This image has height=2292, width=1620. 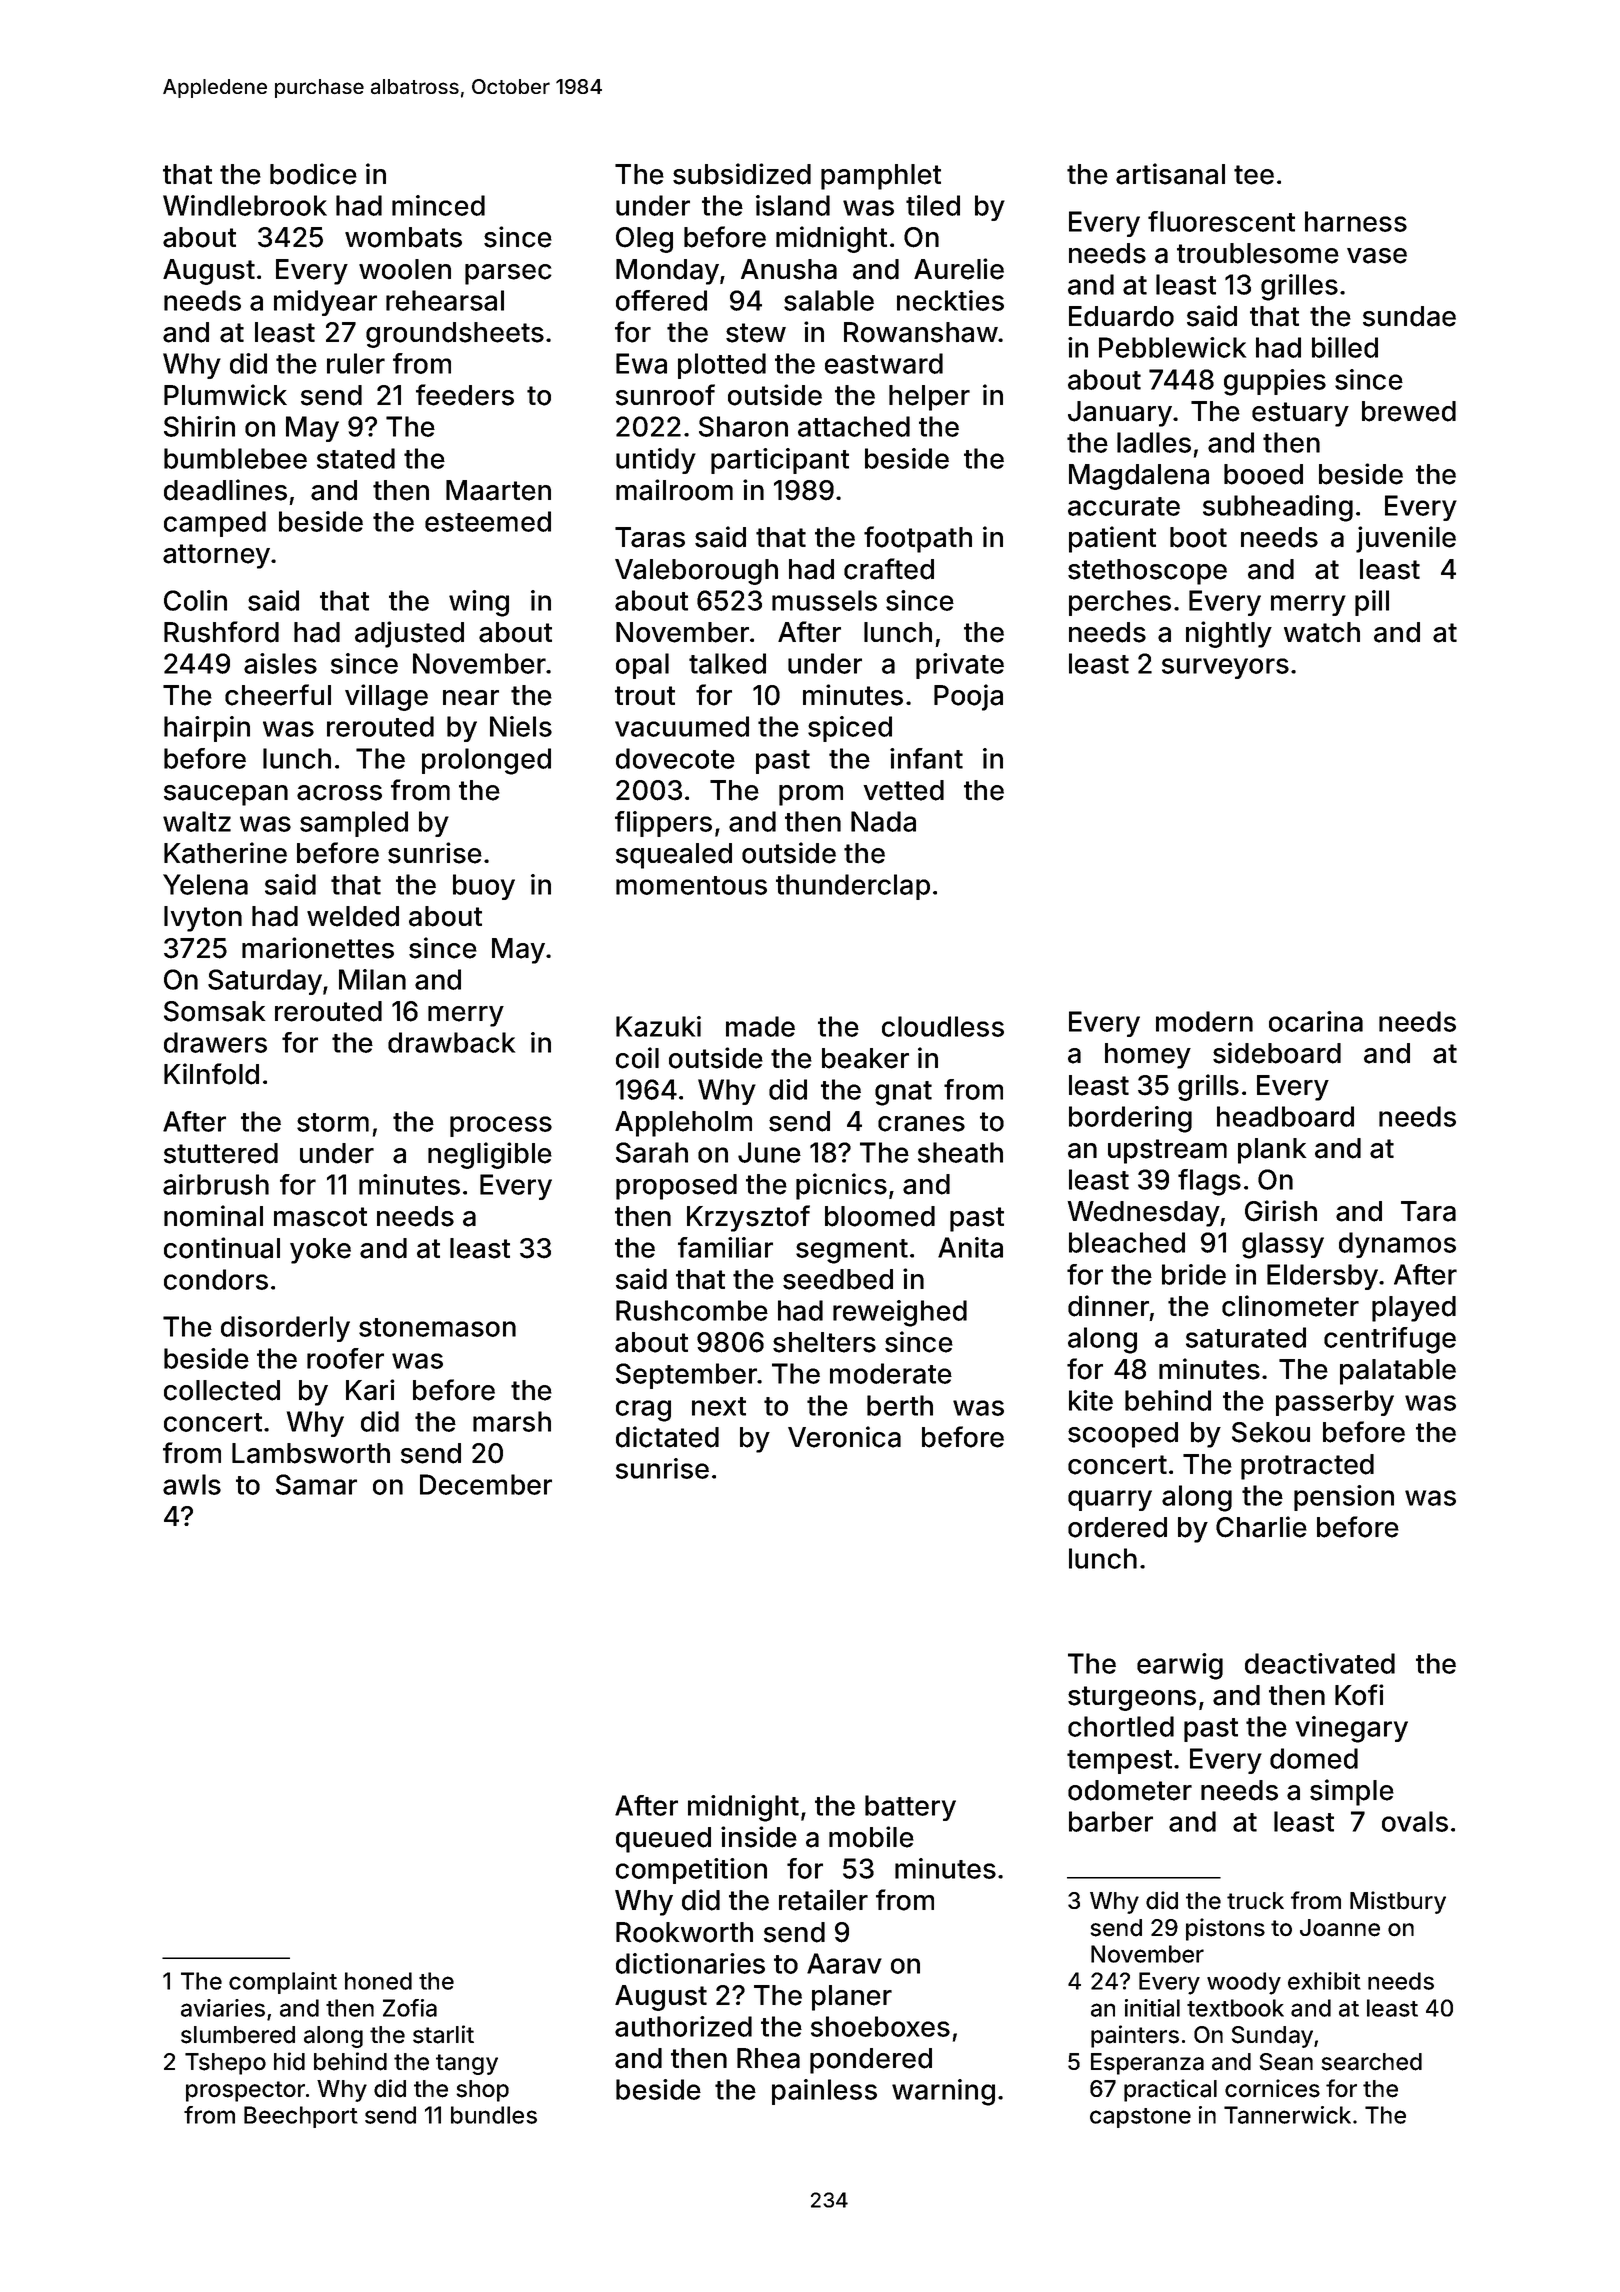 What do you see at coordinates (970, 1247) in the image?
I see `Anita` at bounding box center [970, 1247].
